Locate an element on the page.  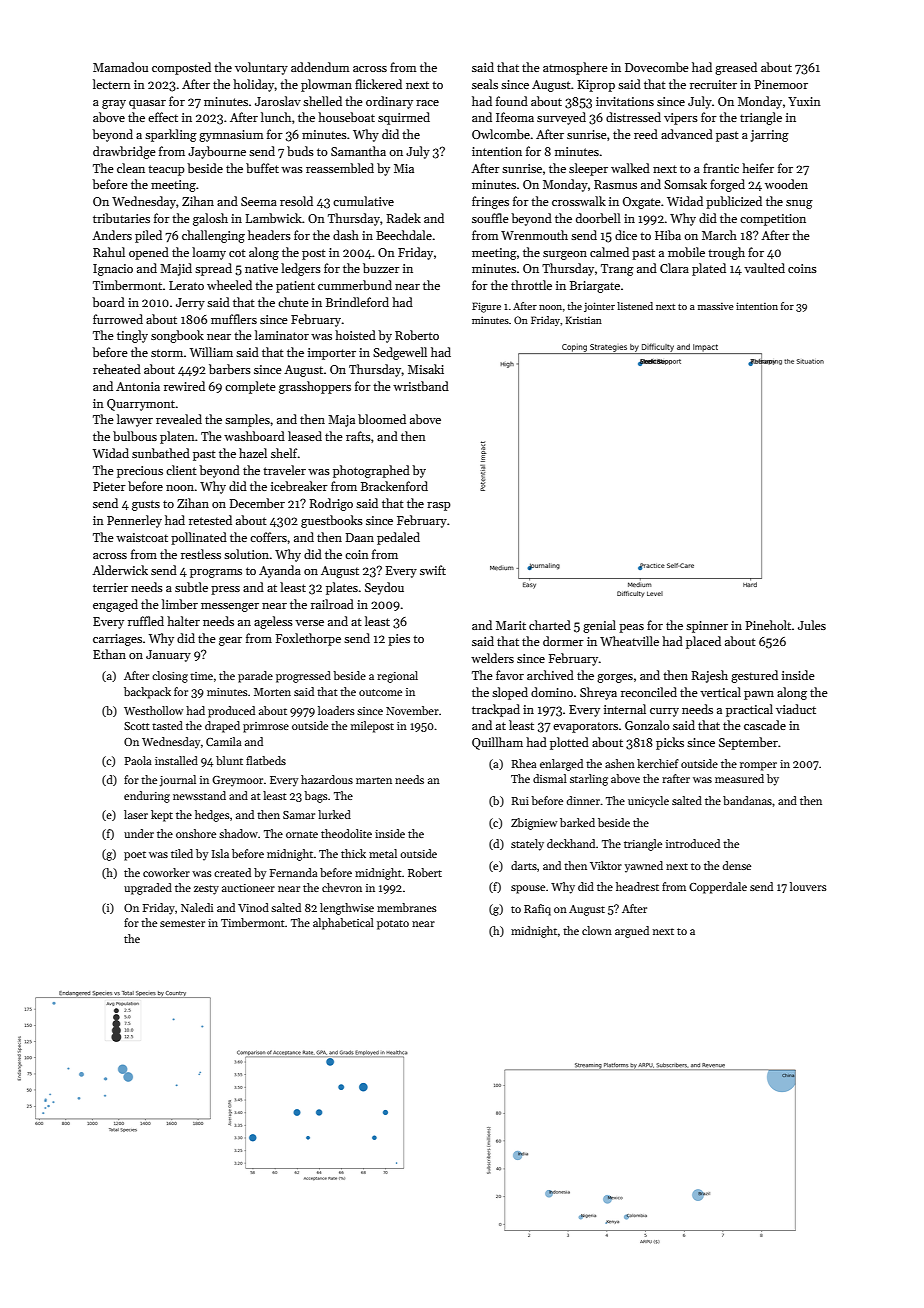
upgraded is located at coordinates (148, 889).
